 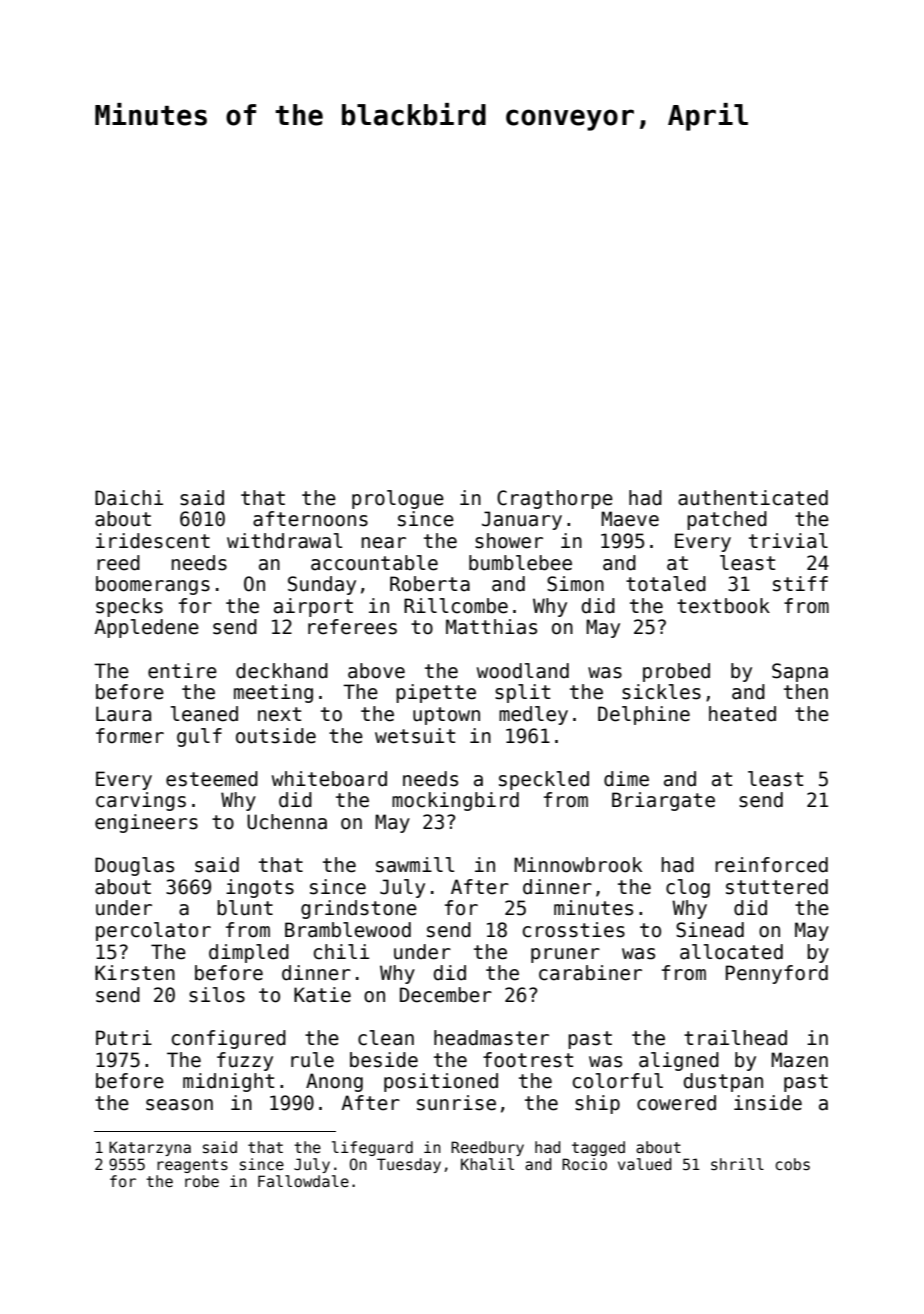 What do you see at coordinates (398, 499) in the screenshot?
I see `prologue` at bounding box center [398, 499].
